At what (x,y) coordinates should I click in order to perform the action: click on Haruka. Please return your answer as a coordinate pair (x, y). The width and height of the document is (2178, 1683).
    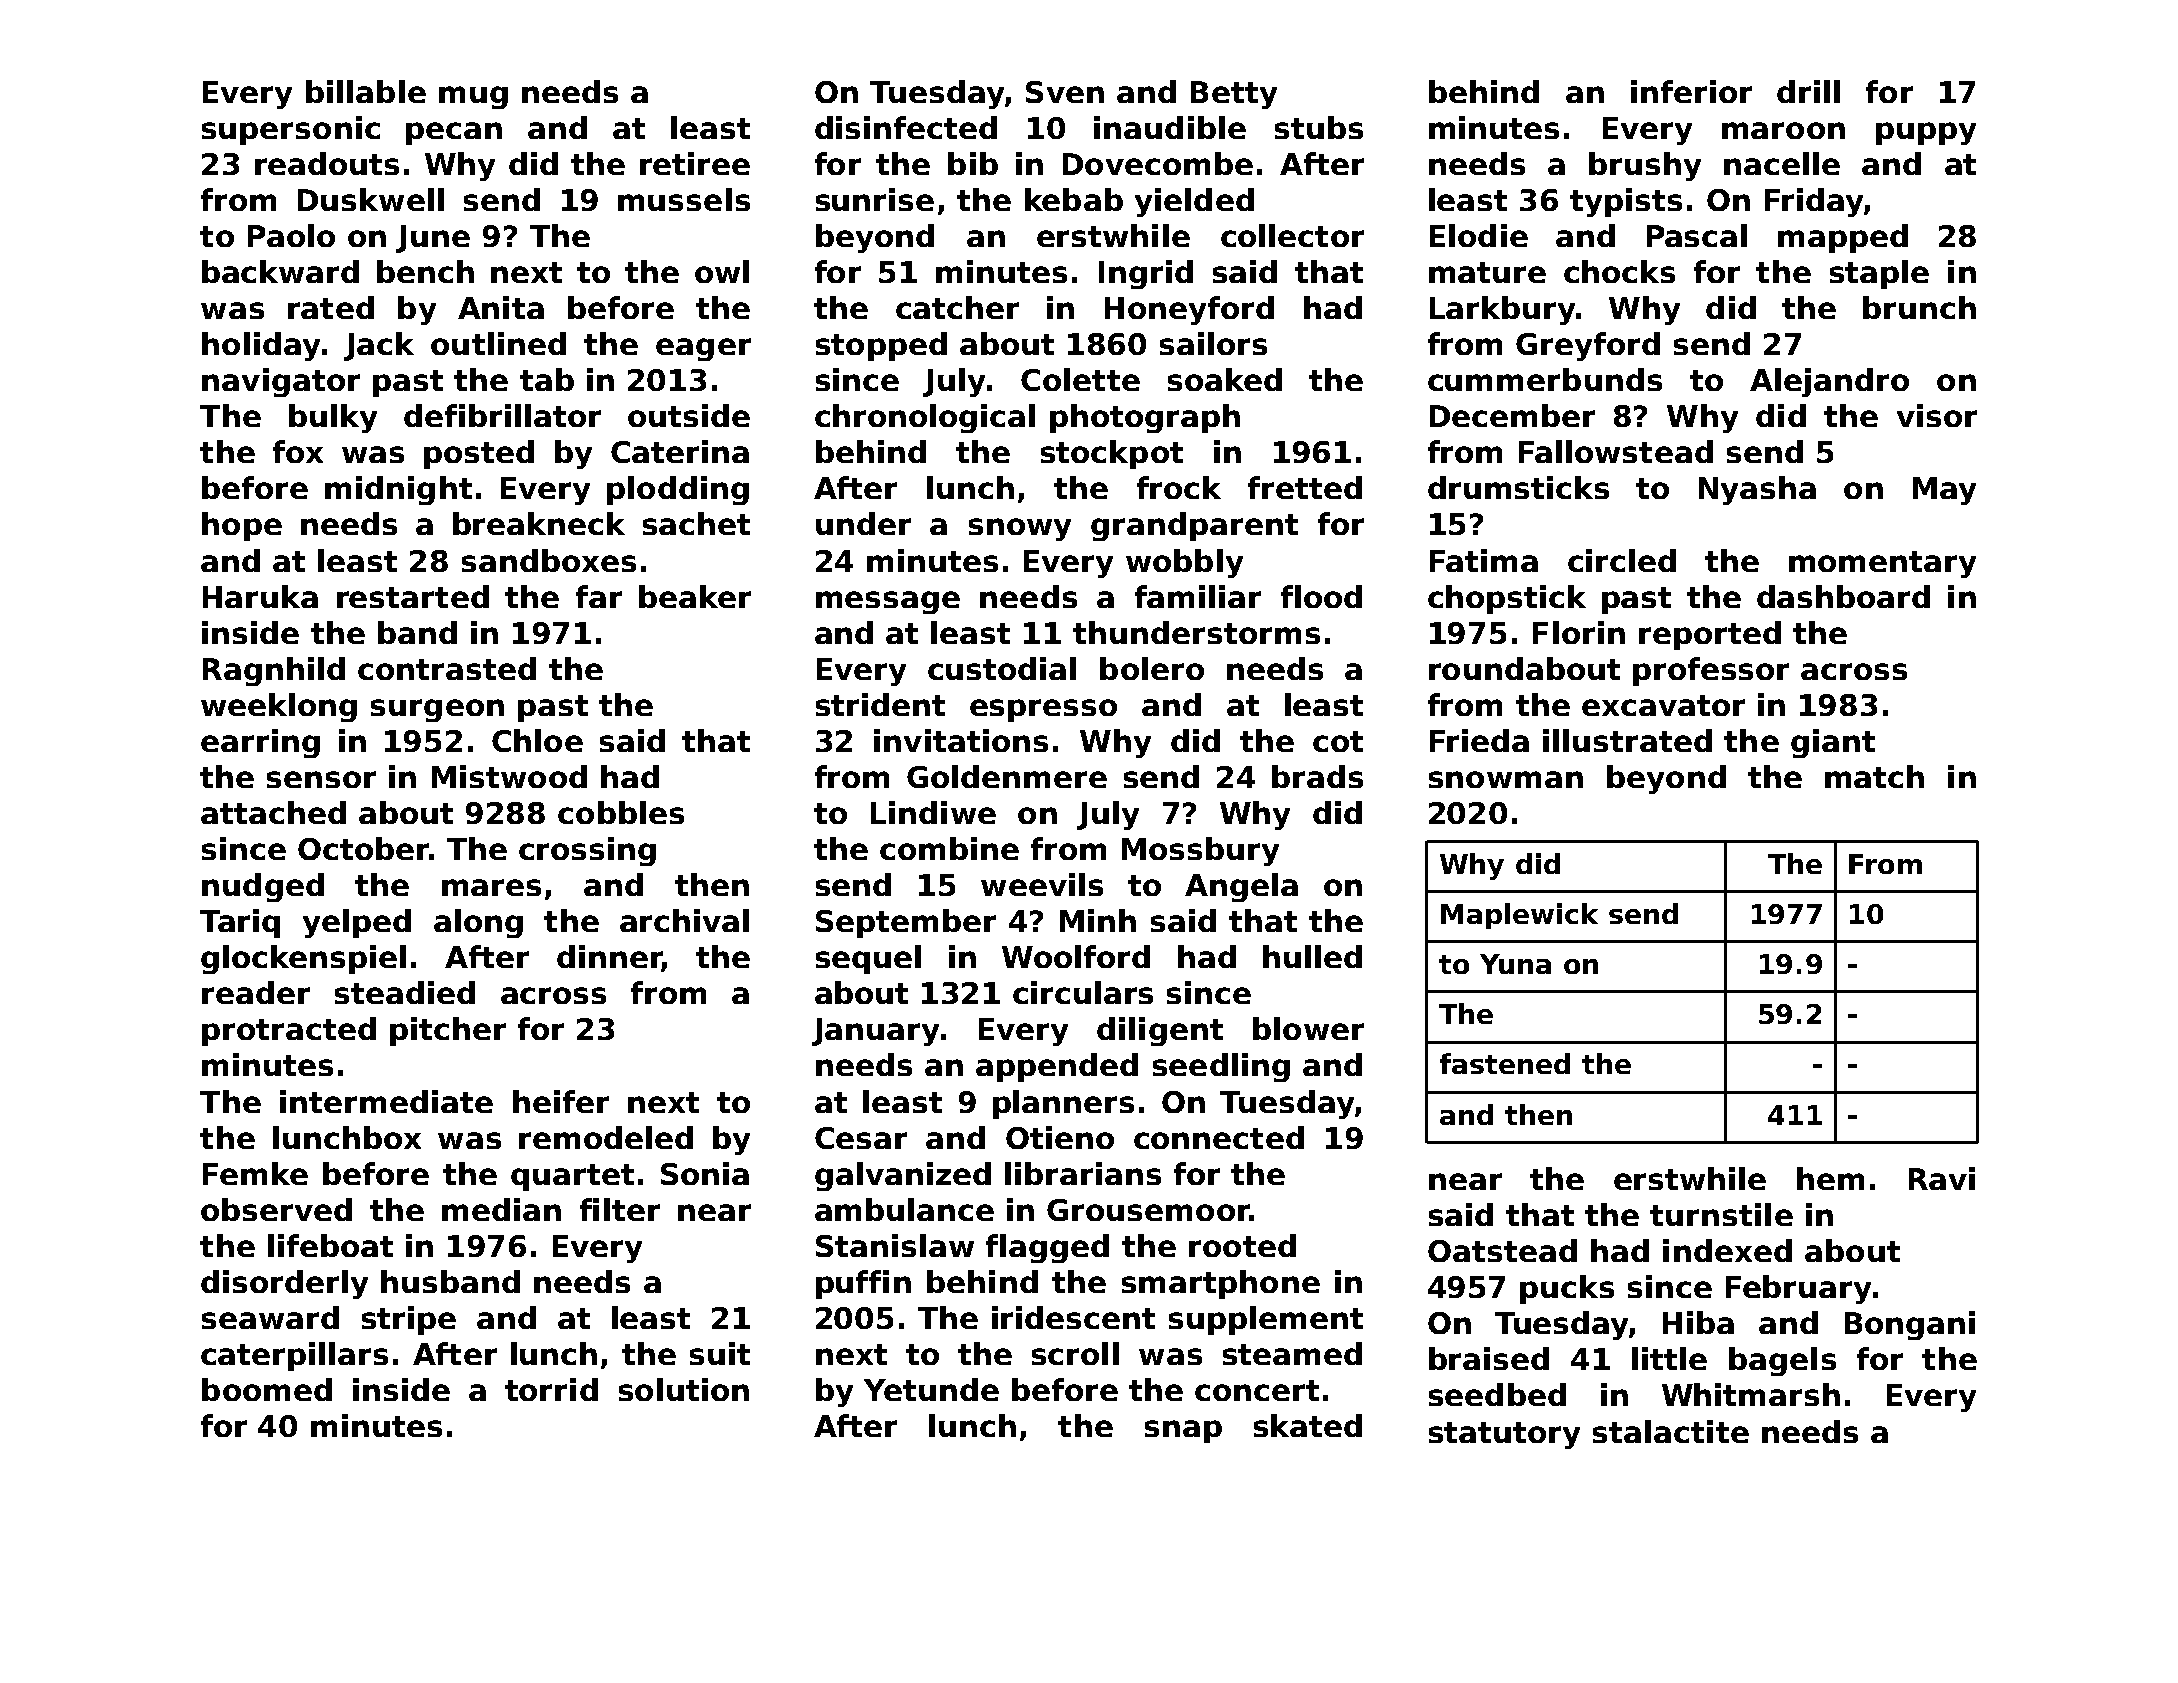
    Looking at the image, I should click on (260, 596).
